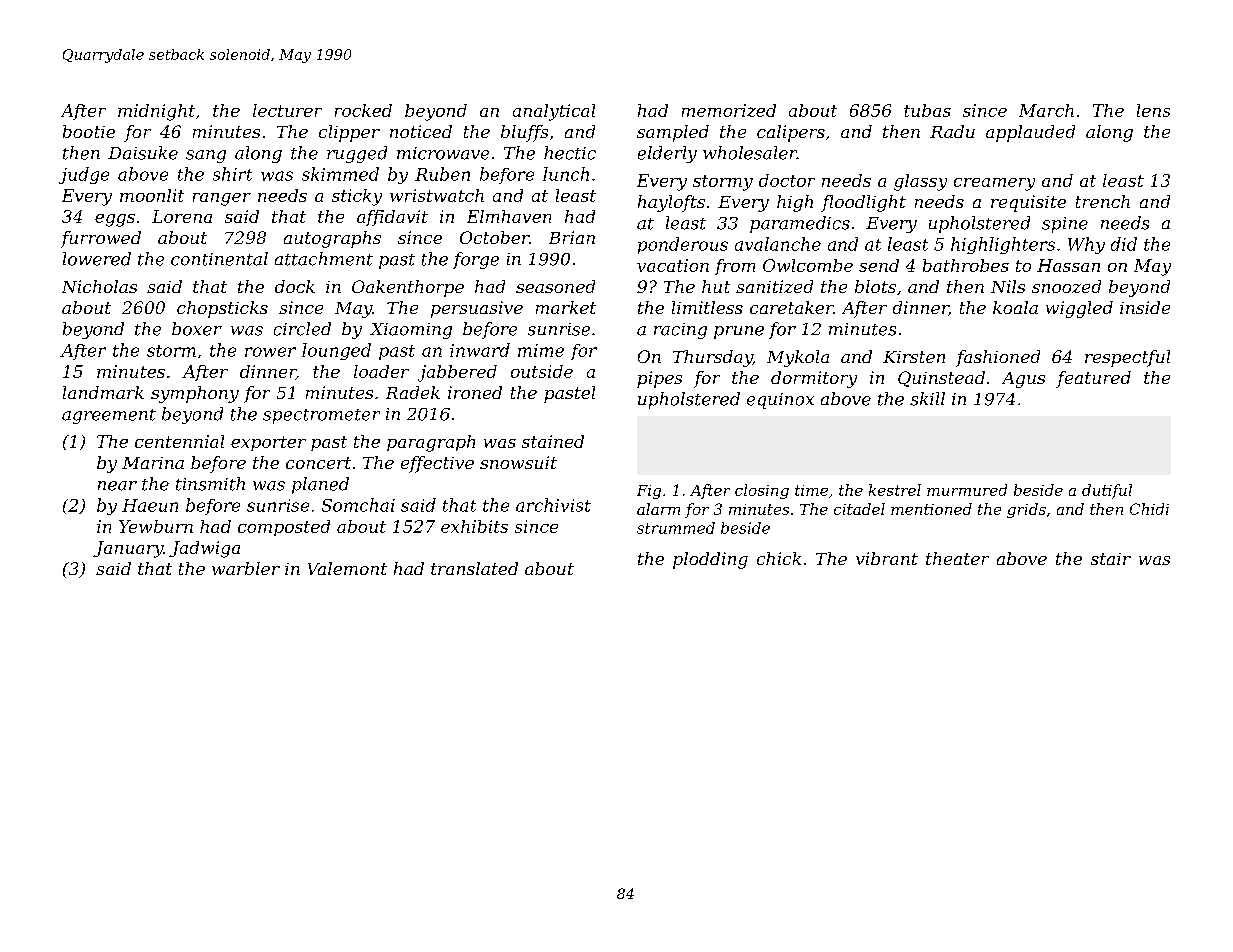 This screenshot has height=952, width=1233. What do you see at coordinates (927, 110) in the screenshot?
I see `tubas` at bounding box center [927, 110].
